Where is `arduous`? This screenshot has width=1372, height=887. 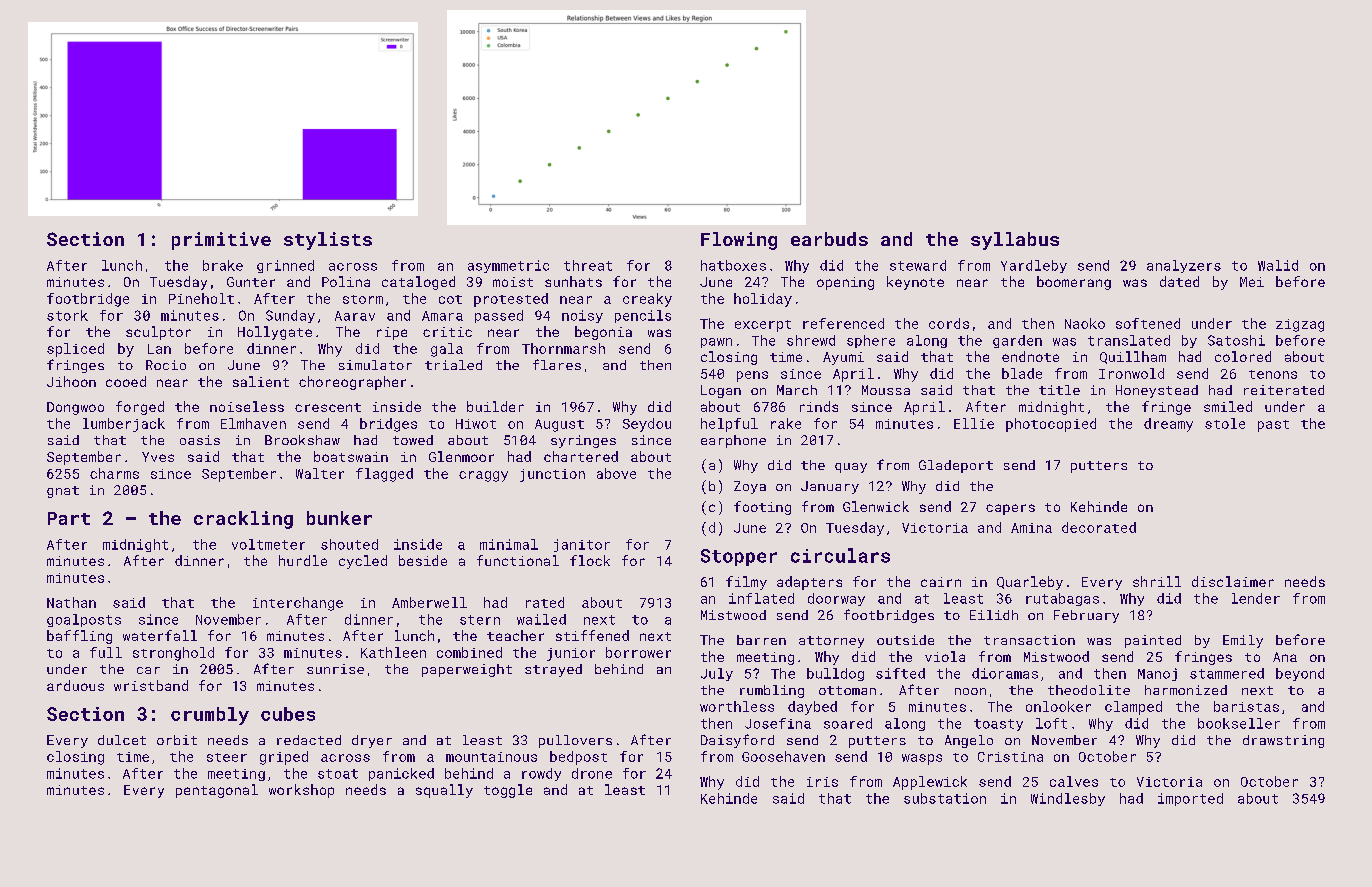
arduous is located at coordinates (75, 685).
